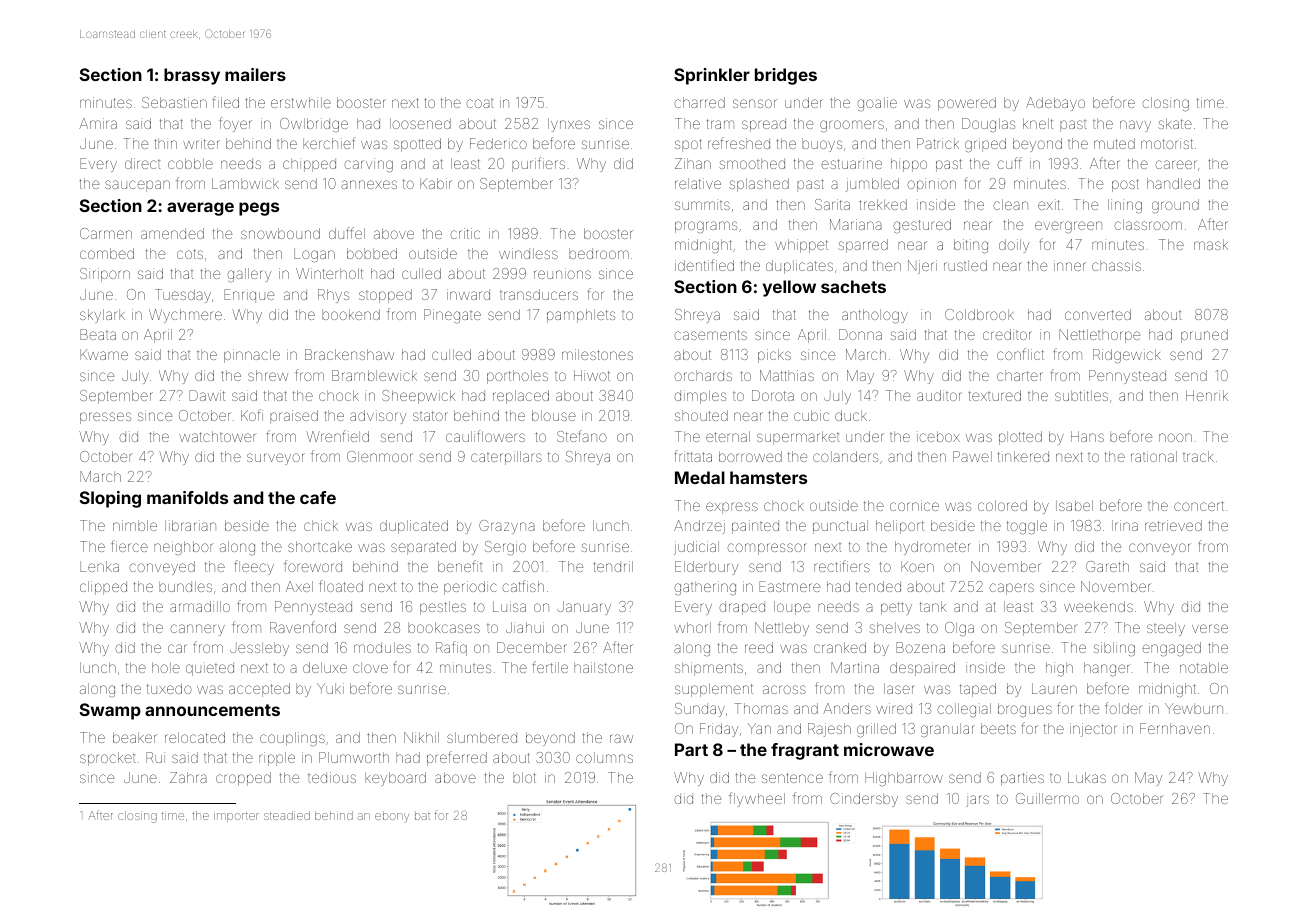  What do you see at coordinates (314, 125) in the screenshot?
I see `Owlbridge` at bounding box center [314, 125].
